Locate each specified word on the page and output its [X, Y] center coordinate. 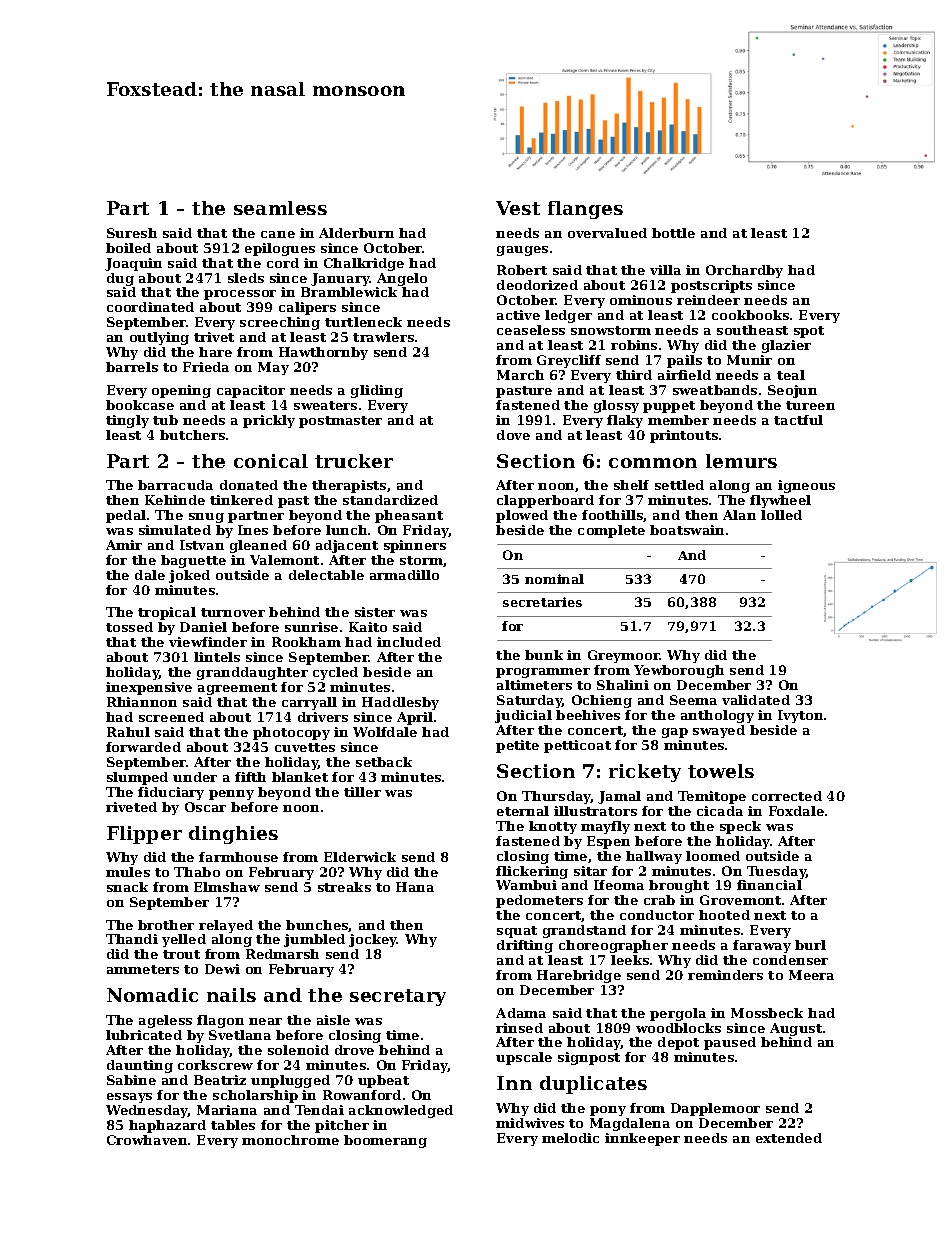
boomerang [385, 1141]
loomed [713, 856]
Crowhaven [147, 1140]
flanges [585, 210]
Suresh [132, 233]
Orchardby [744, 271]
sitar [590, 871]
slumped [137, 778]
